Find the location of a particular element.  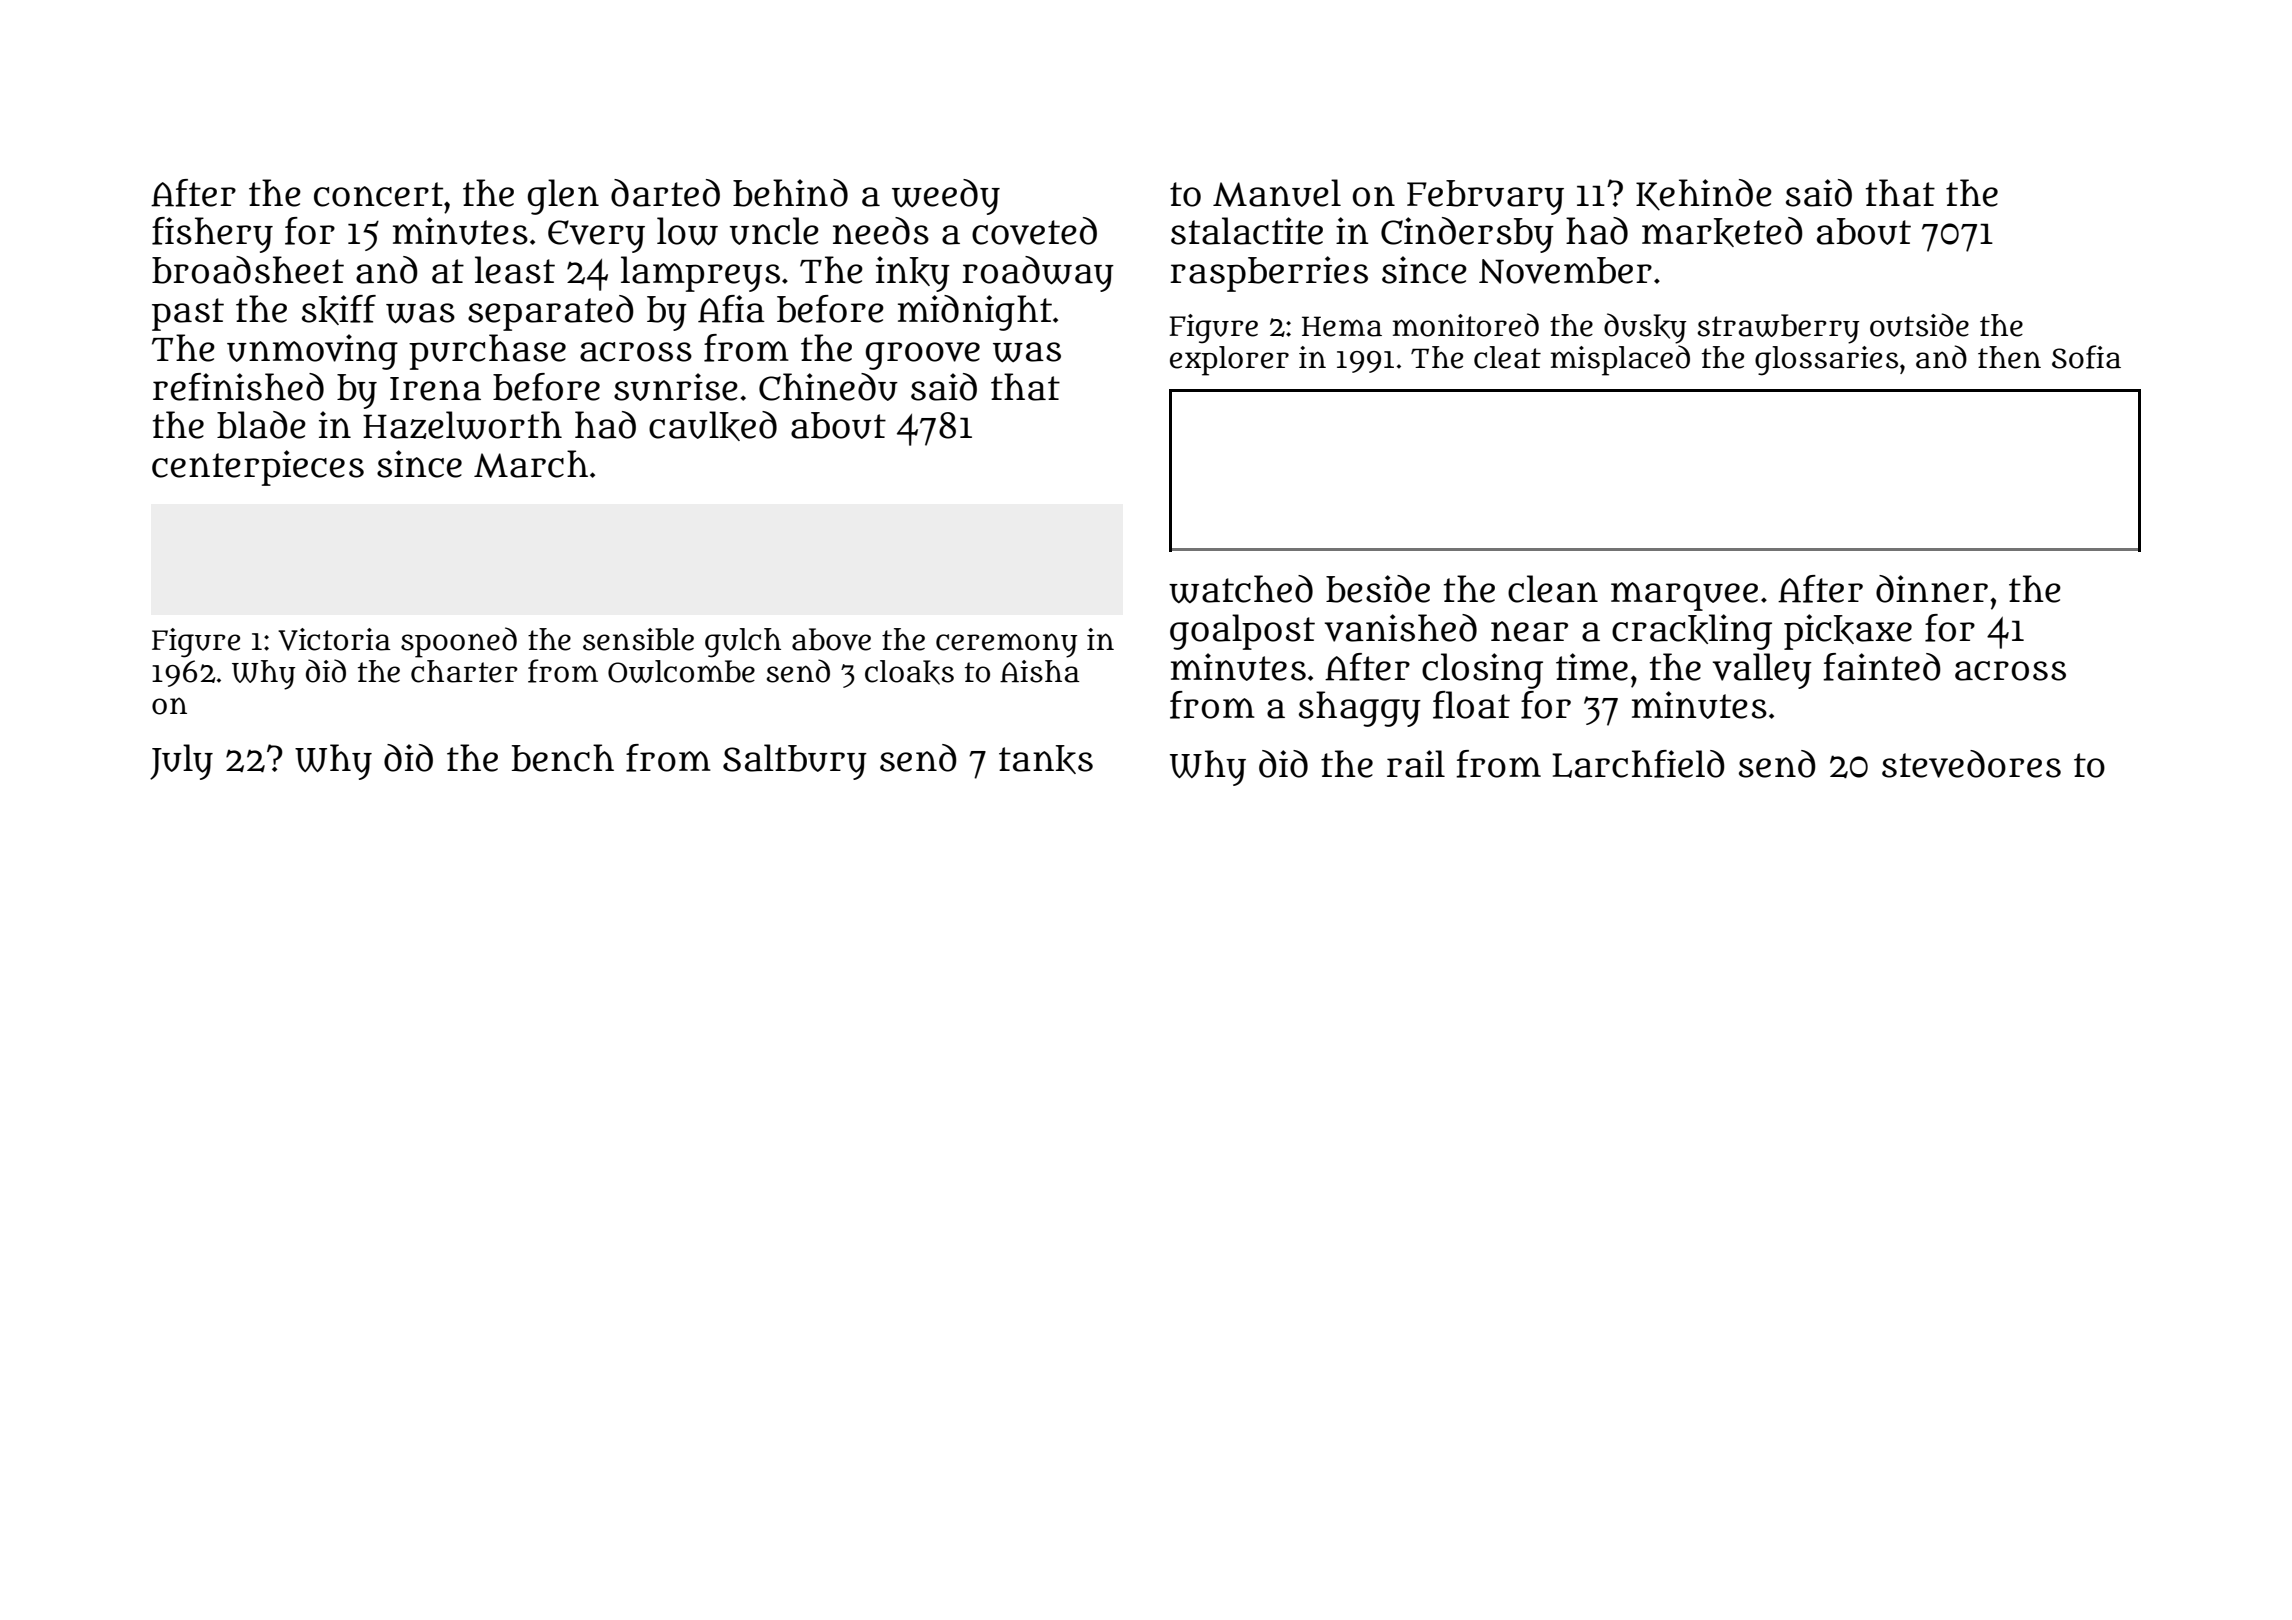

spooned is located at coordinates (459, 642).
